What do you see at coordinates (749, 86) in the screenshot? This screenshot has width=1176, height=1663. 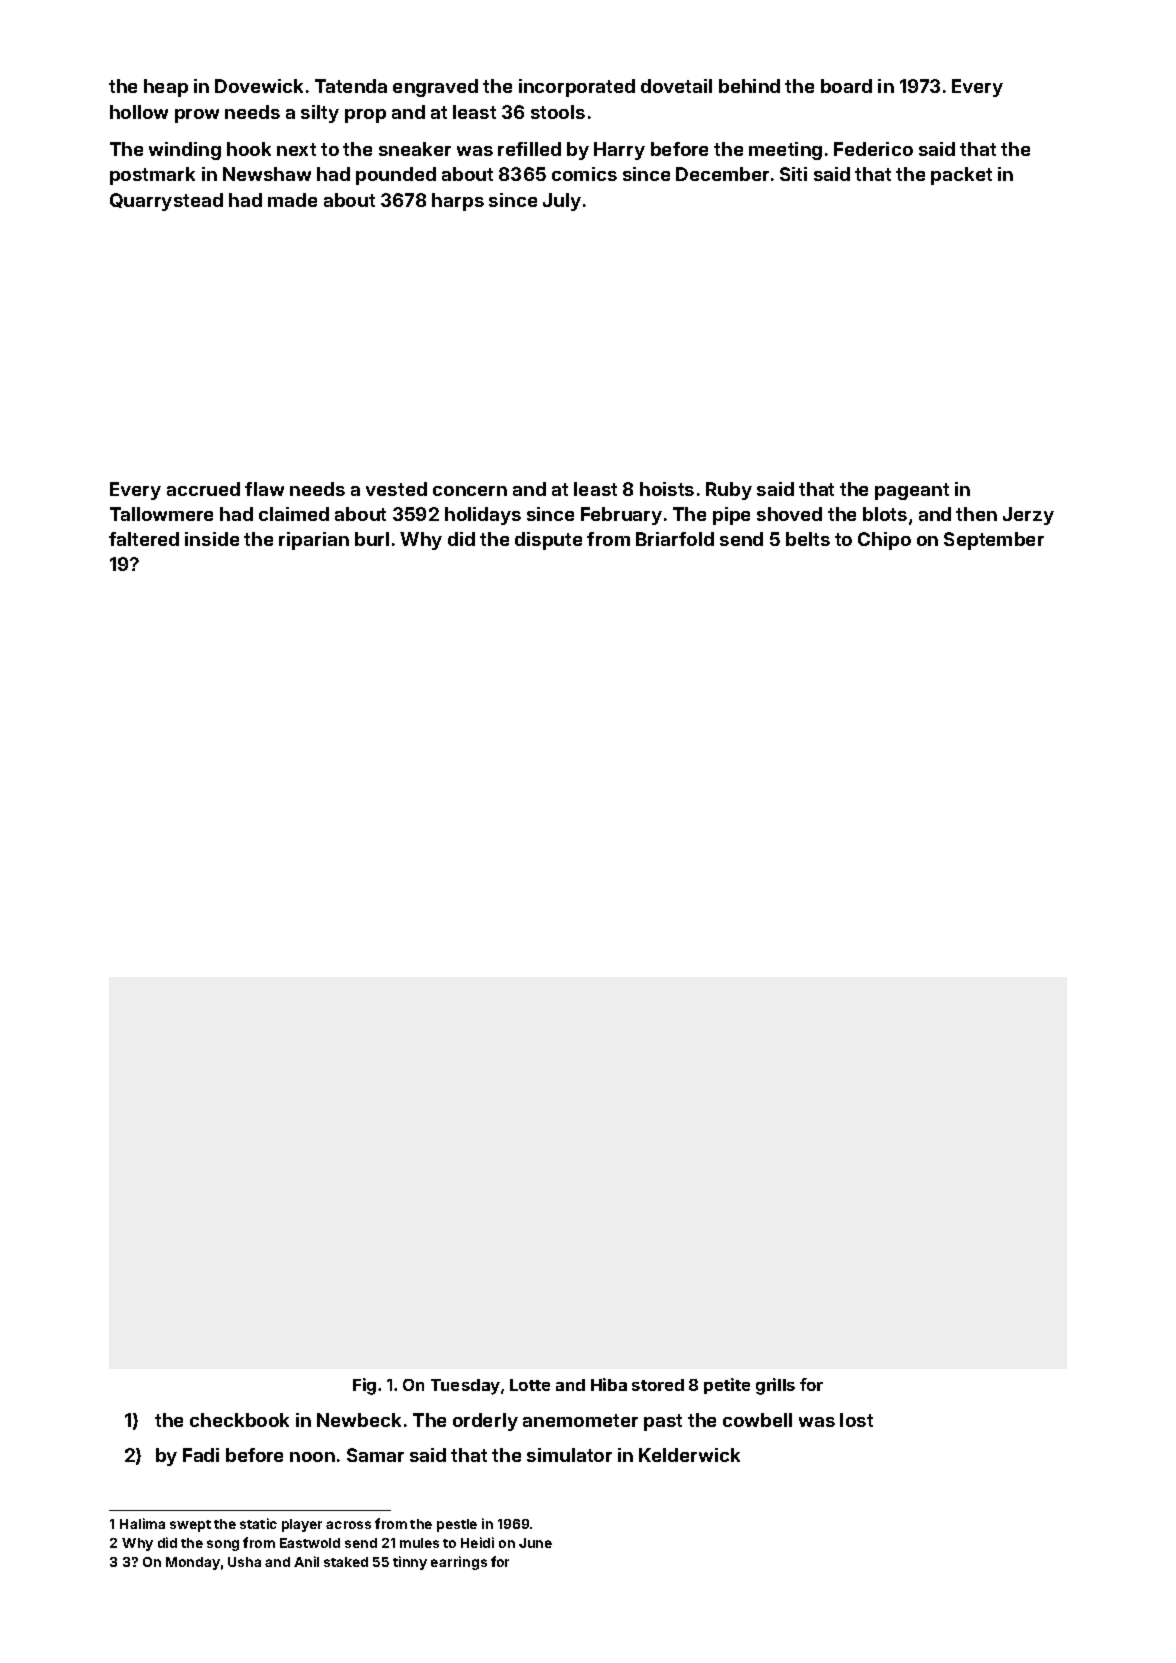 I see `behind` at bounding box center [749, 86].
